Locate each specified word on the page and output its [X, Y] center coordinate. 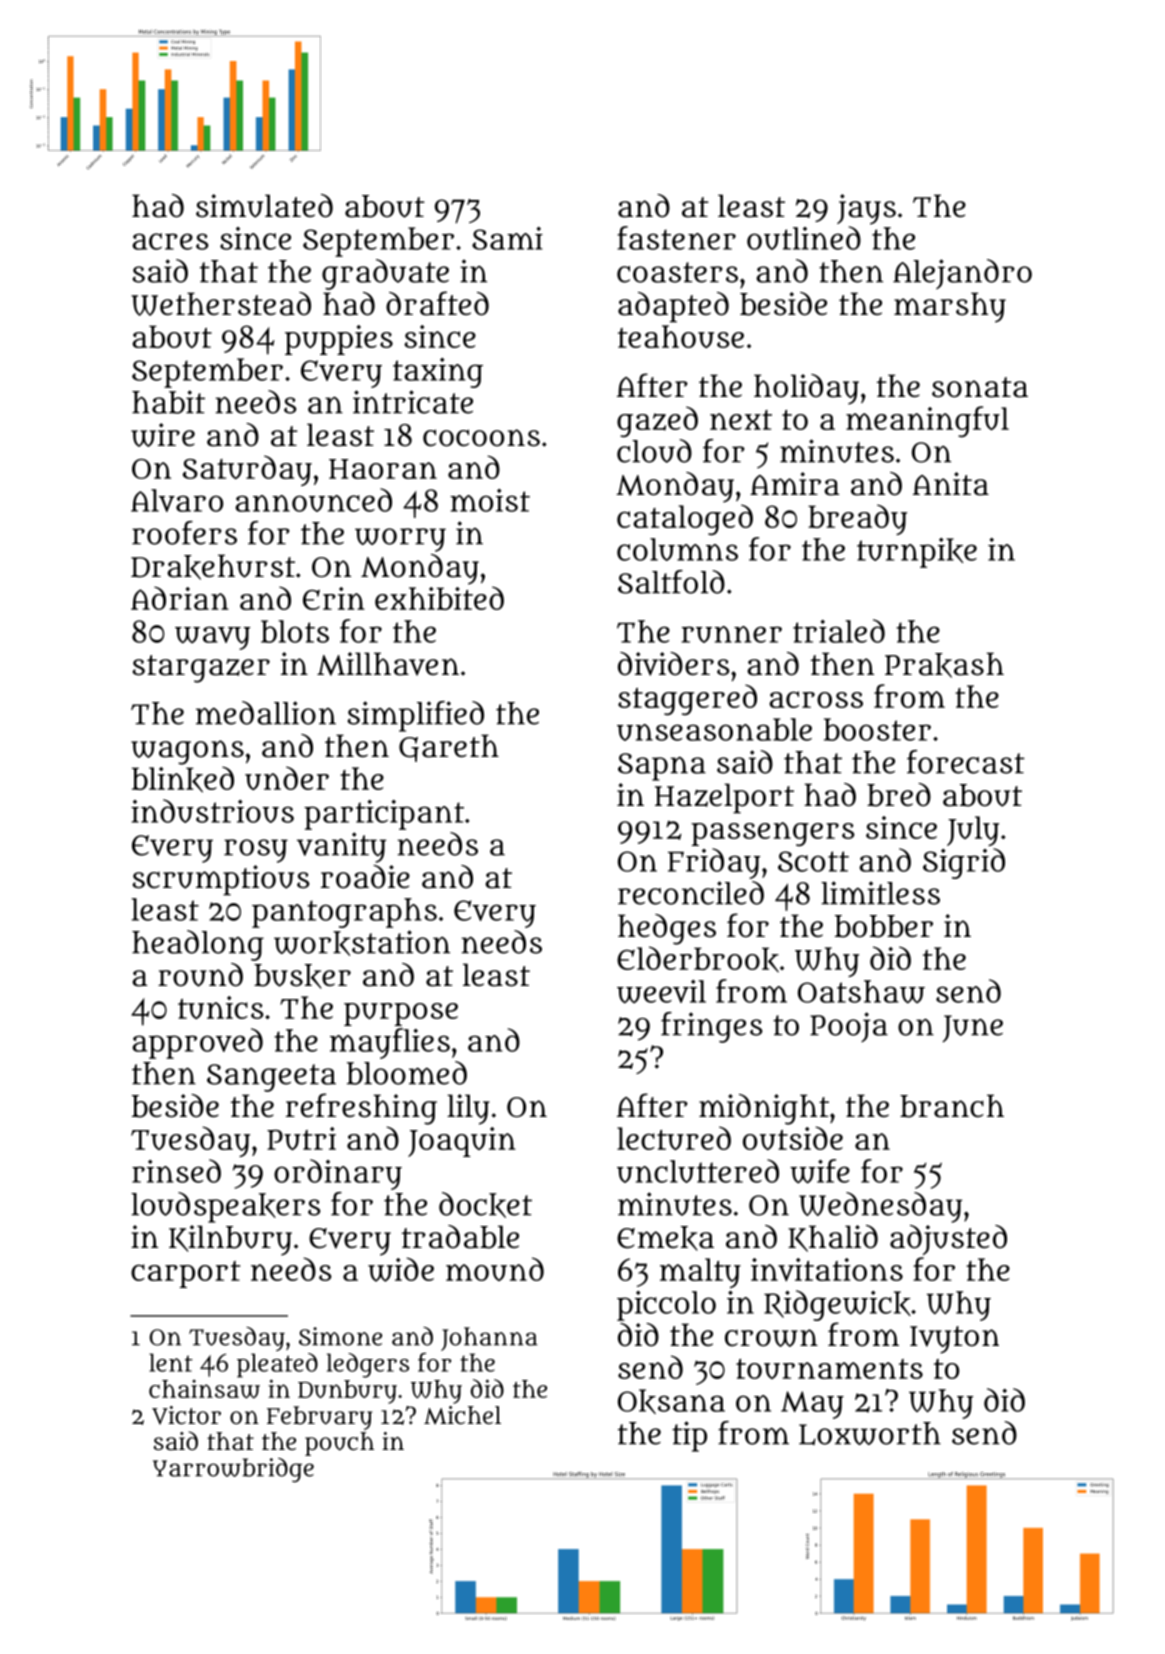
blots [295, 631]
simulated [264, 206]
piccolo [666, 1306]
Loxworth [870, 1433]
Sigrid [964, 863]
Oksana [671, 1401]
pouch [339, 1444]
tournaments [829, 1369]
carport [185, 1274]
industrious [212, 811]
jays [866, 209]
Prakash [944, 665]
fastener [676, 238]
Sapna [662, 767]
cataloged [685, 520]
